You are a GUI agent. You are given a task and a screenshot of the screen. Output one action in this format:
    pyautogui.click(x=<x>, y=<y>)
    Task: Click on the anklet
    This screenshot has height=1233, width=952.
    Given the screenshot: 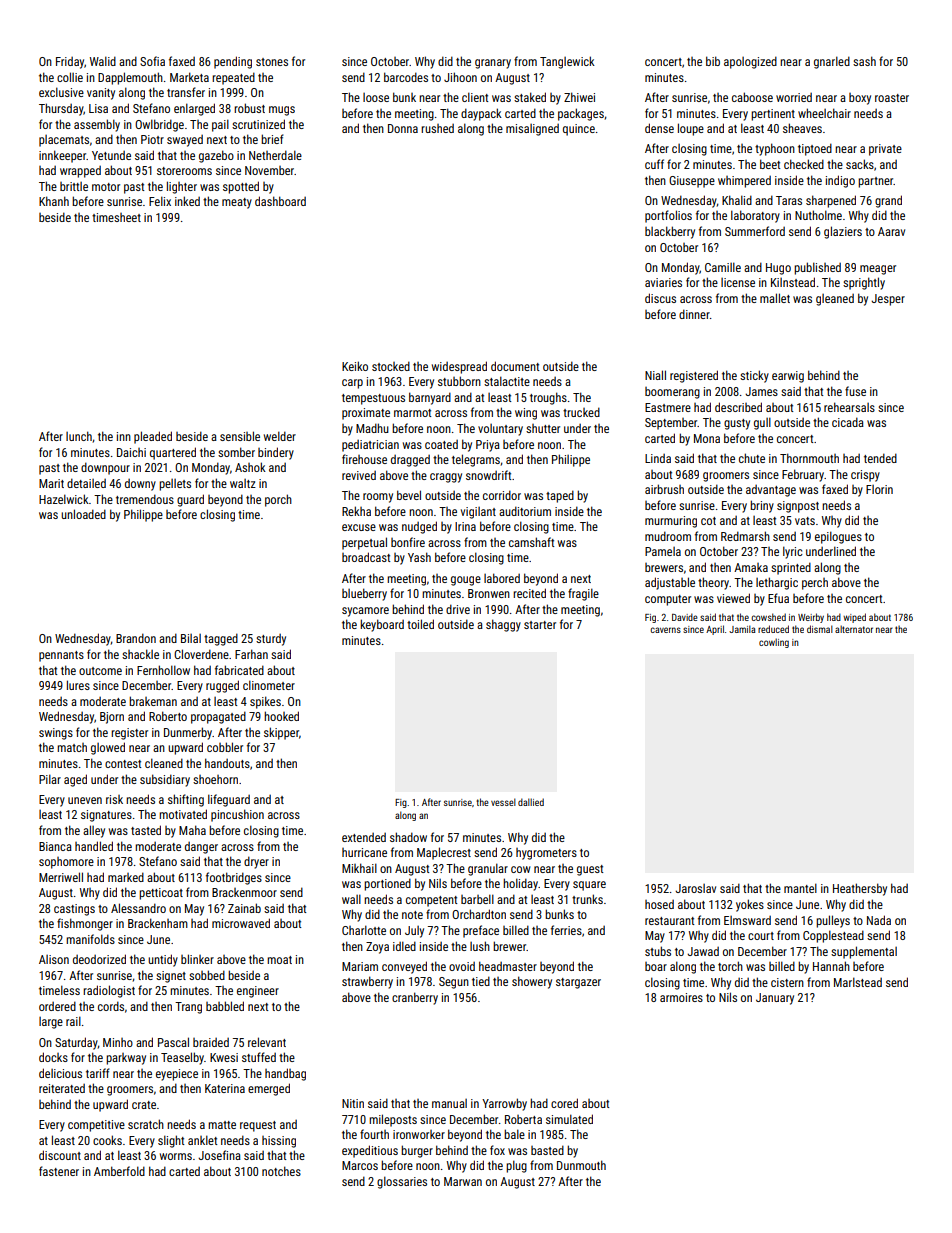 What is the action you would take?
    pyautogui.click(x=202, y=1140)
